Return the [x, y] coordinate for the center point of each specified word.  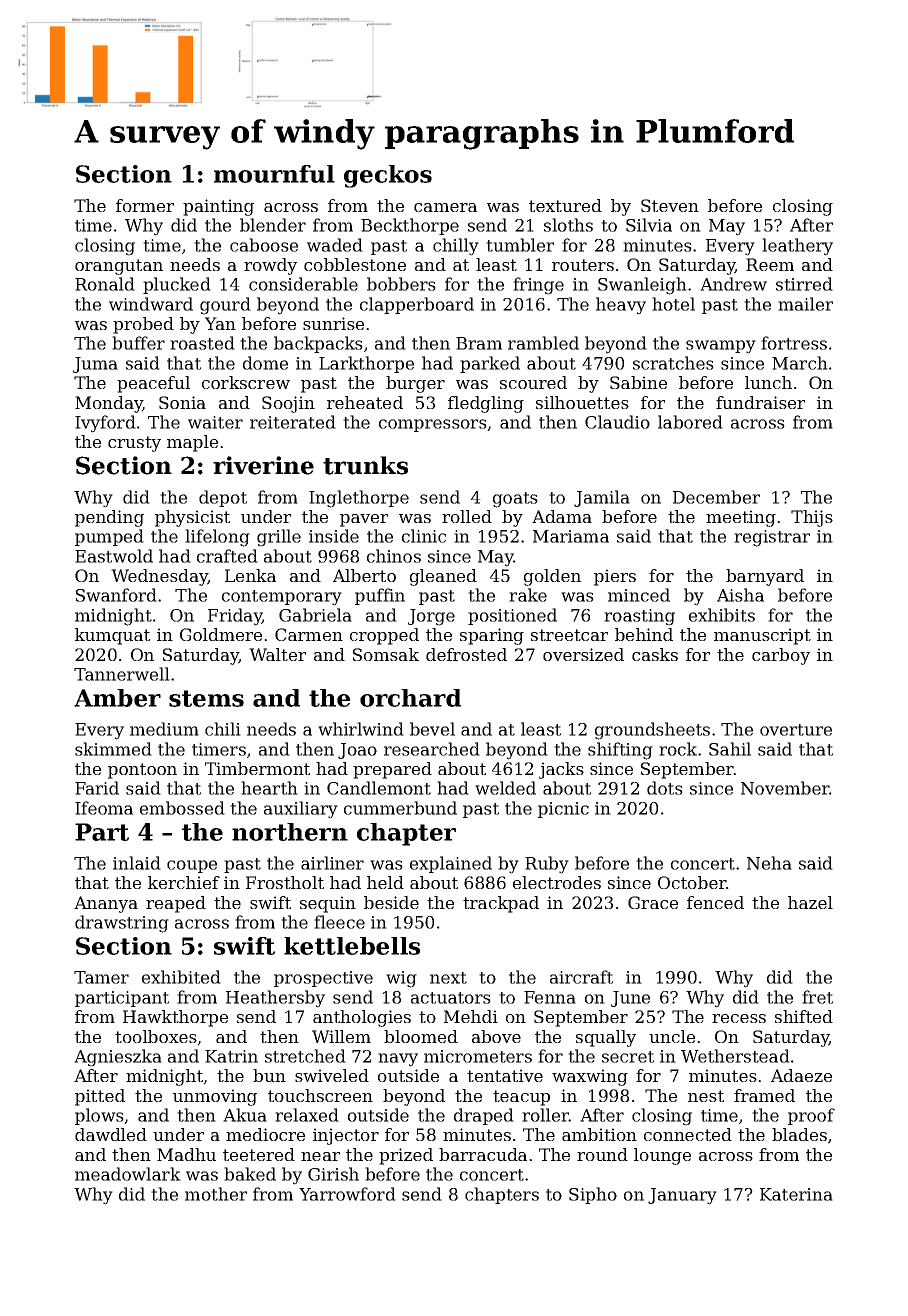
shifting [620, 751]
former [145, 205]
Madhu [186, 1154]
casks [655, 654]
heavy [621, 306]
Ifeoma [104, 808]
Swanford [116, 595]
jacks [561, 770]
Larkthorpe [366, 364]
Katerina [796, 1194]
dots [665, 788]
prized [406, 1156]
